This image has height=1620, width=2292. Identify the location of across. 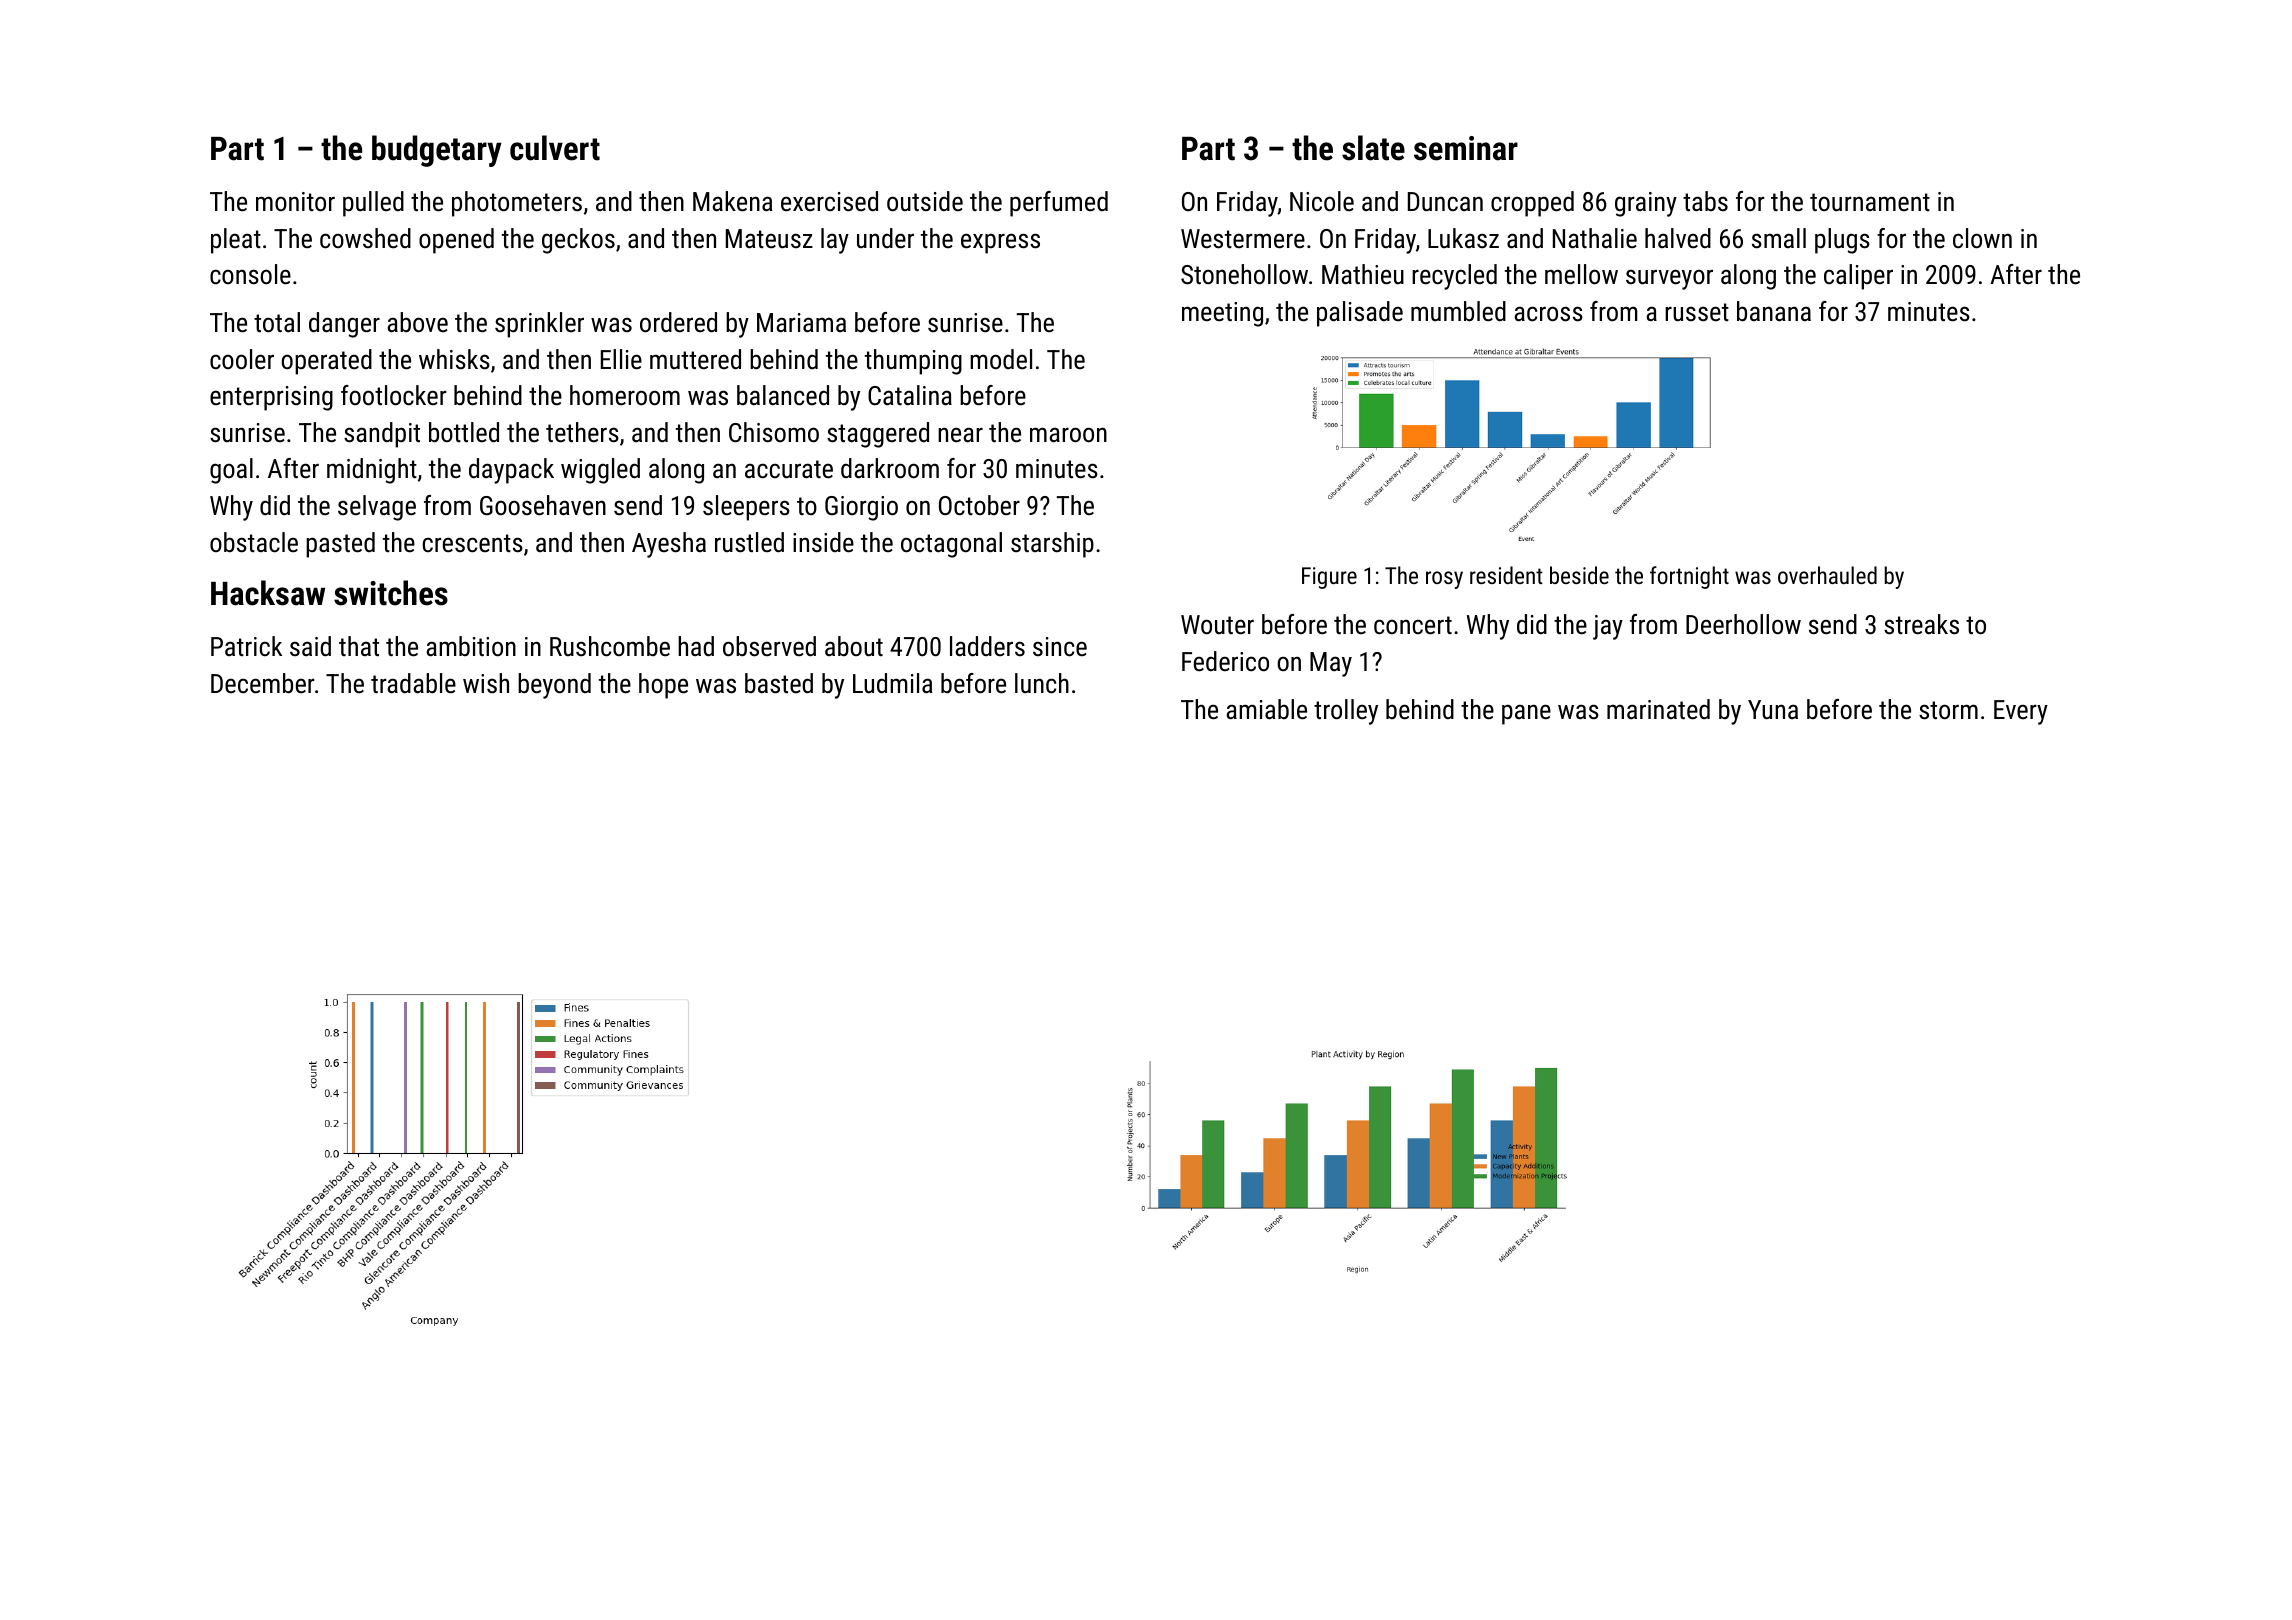
(1548, 314).
